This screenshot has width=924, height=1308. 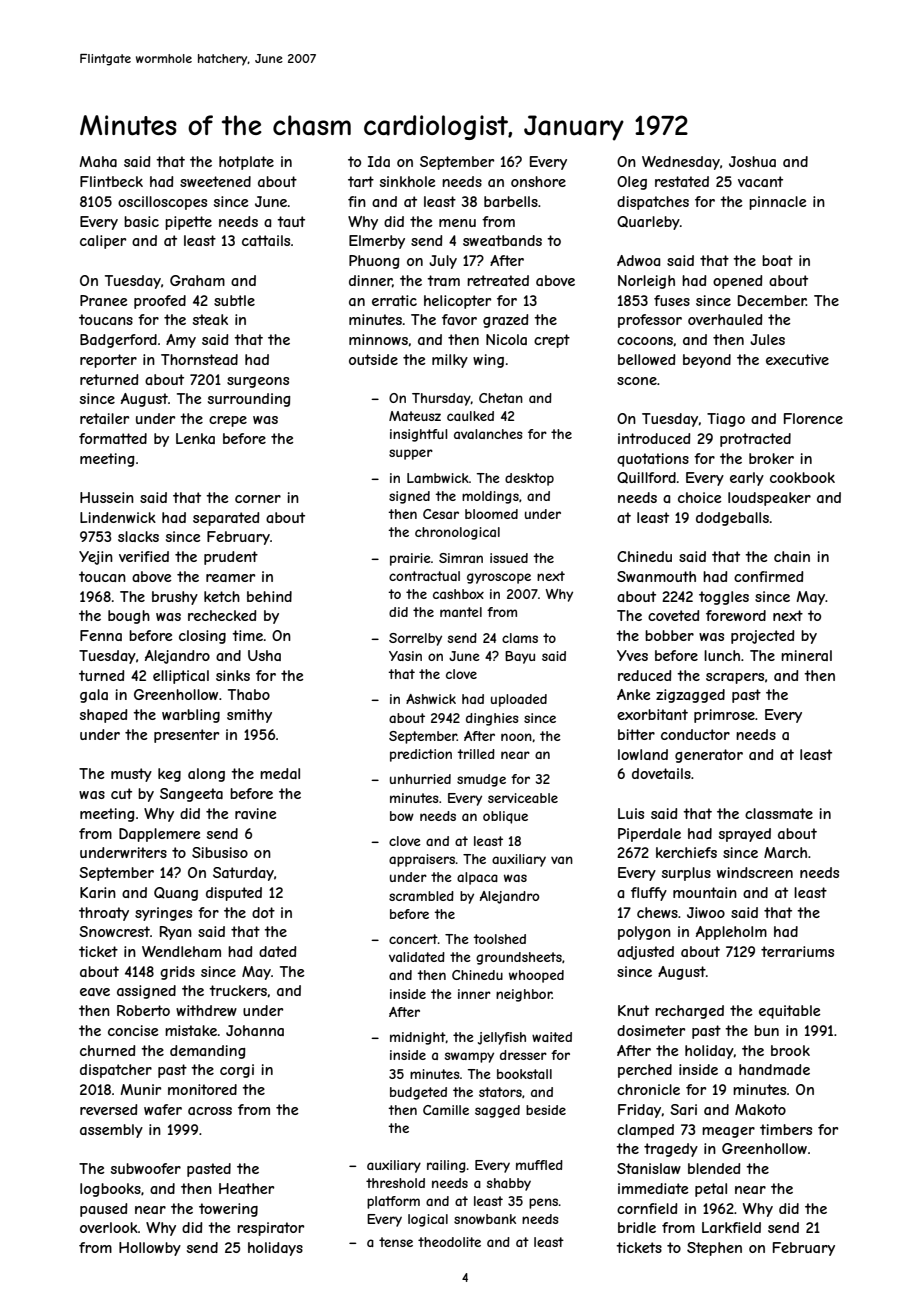 What do you see at coordinates (395, 1183) in the screenshot?
I see `threshold` at bounding box center [395, 1183].
